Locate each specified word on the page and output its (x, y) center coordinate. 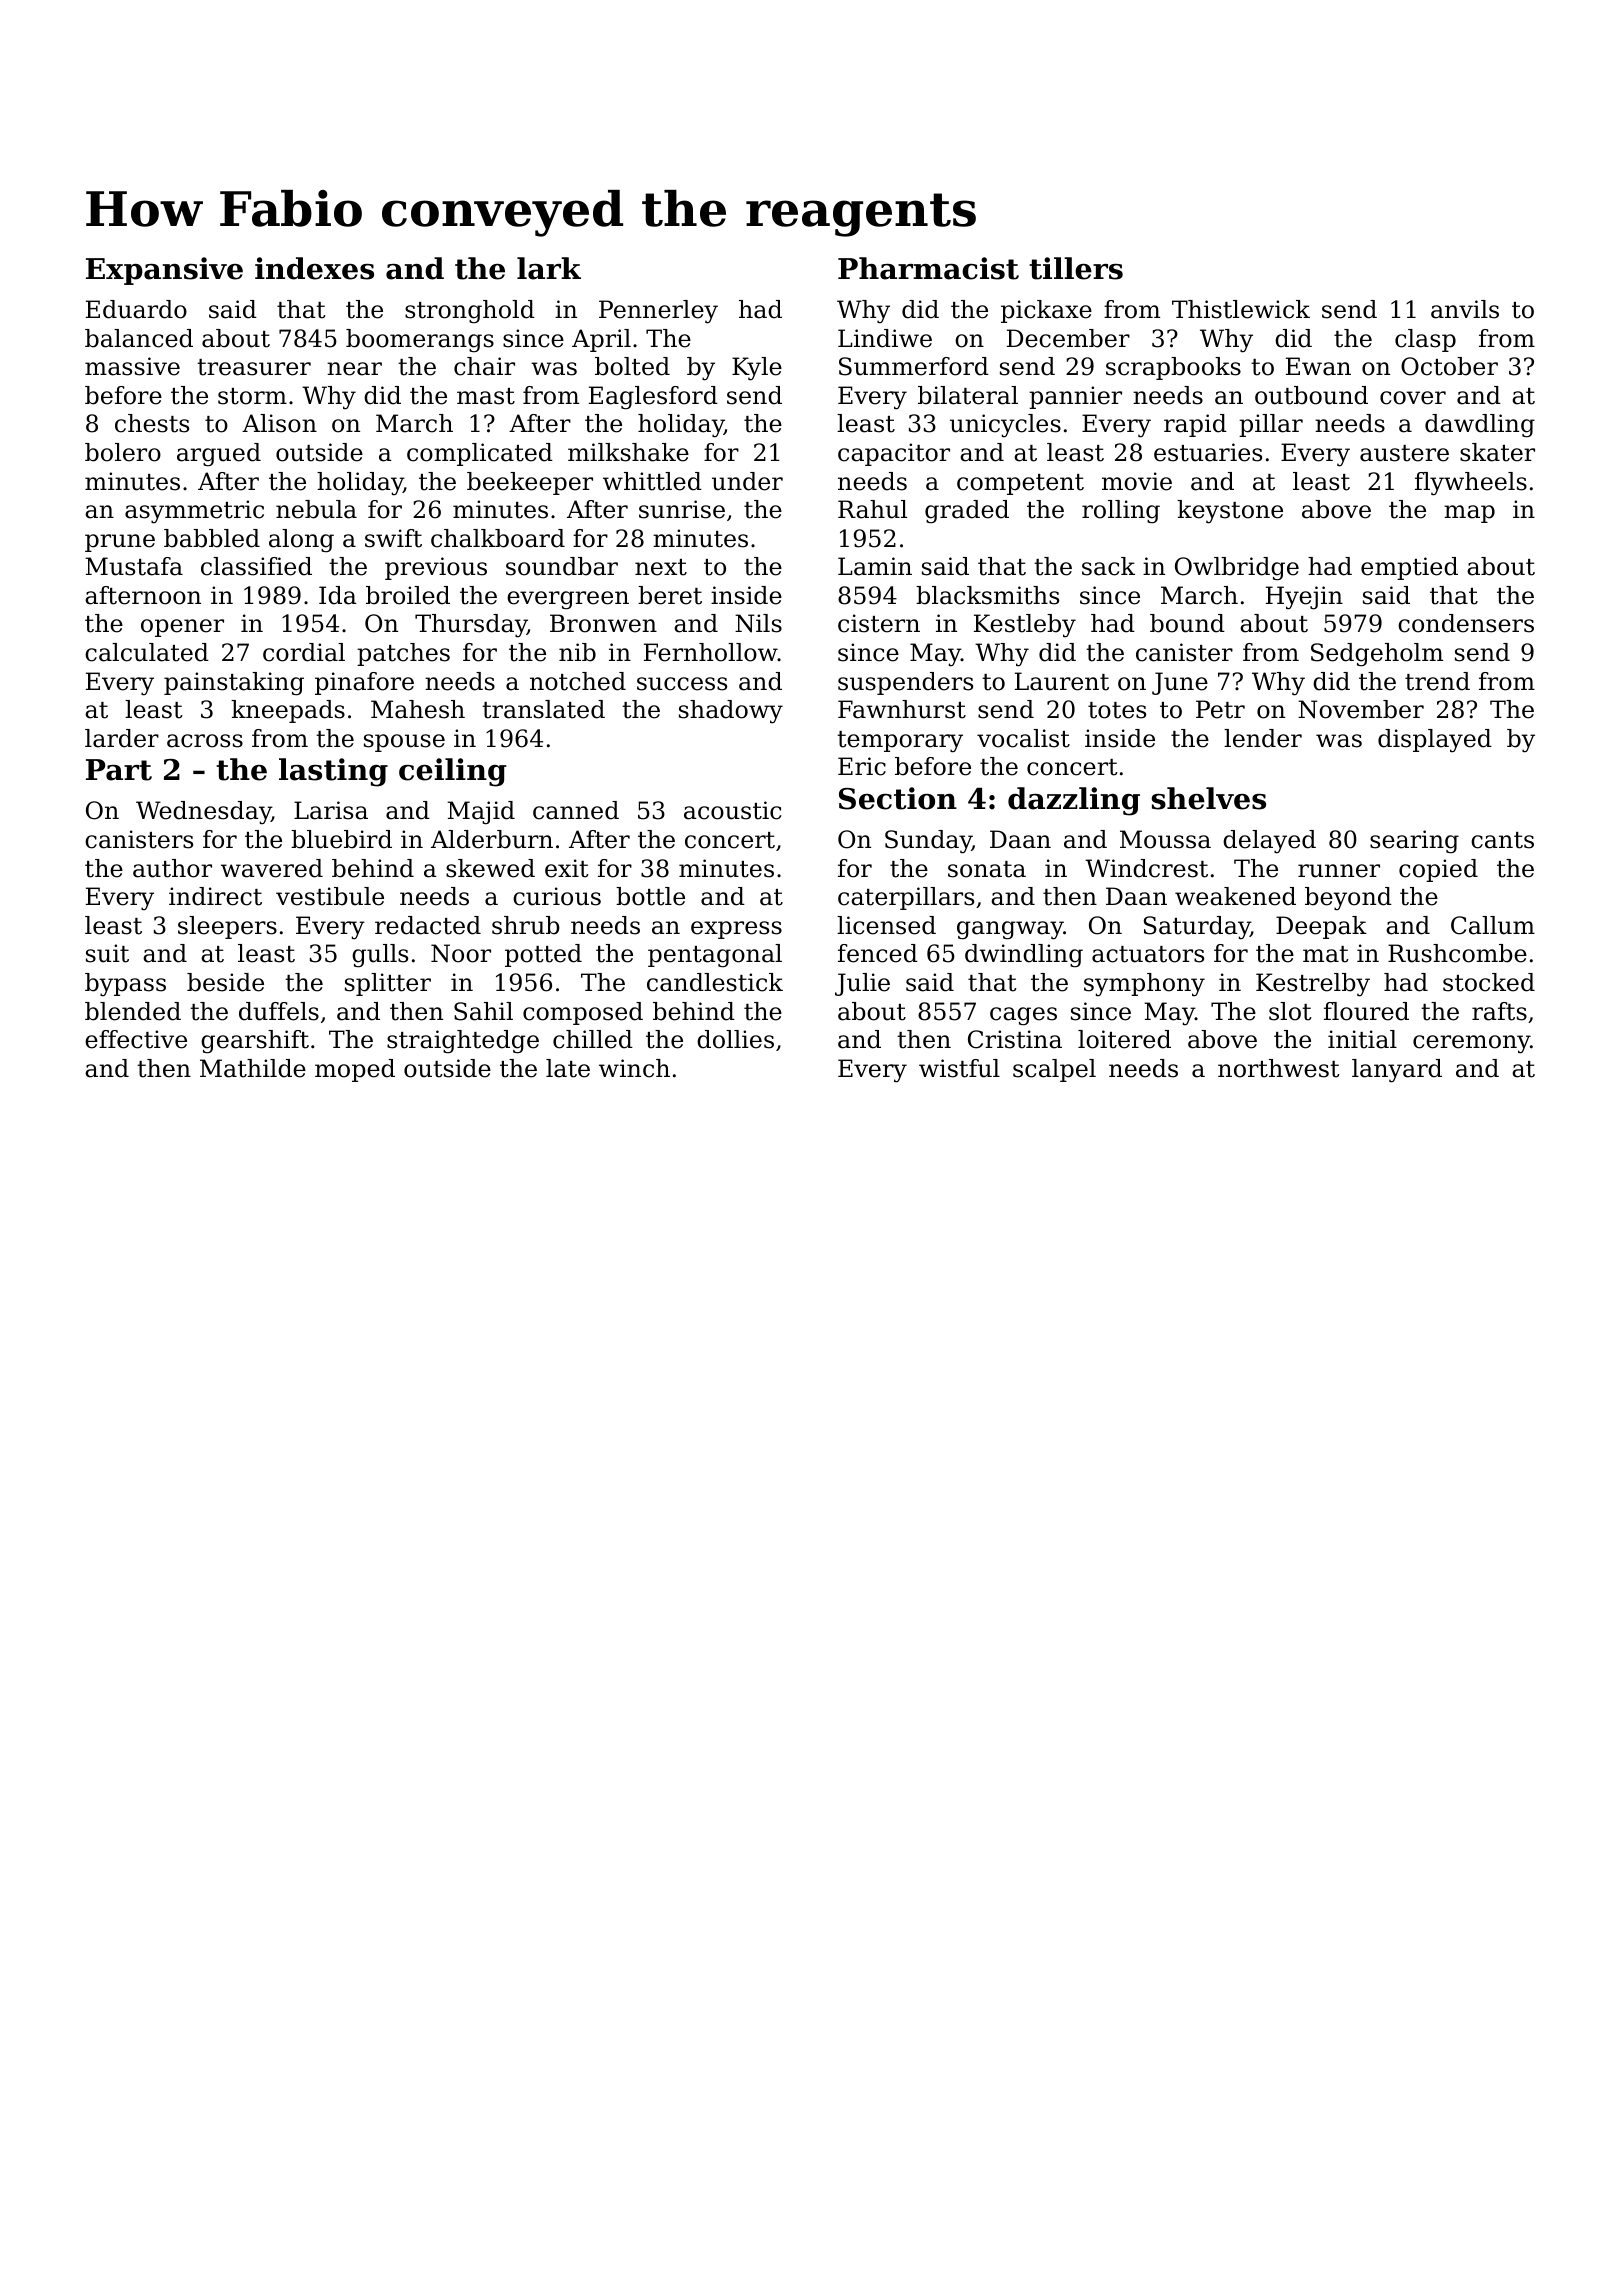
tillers (1076, 268)
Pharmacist (928, 268)
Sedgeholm (1377, 655)
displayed (1435, 741)
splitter (388, 984)
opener (182, 628)
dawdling (1480, 425)
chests (152, 423)
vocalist (1023, 738)
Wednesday (203, 812)
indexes (314, 268)
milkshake (628, 452)
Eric (862, 766)
